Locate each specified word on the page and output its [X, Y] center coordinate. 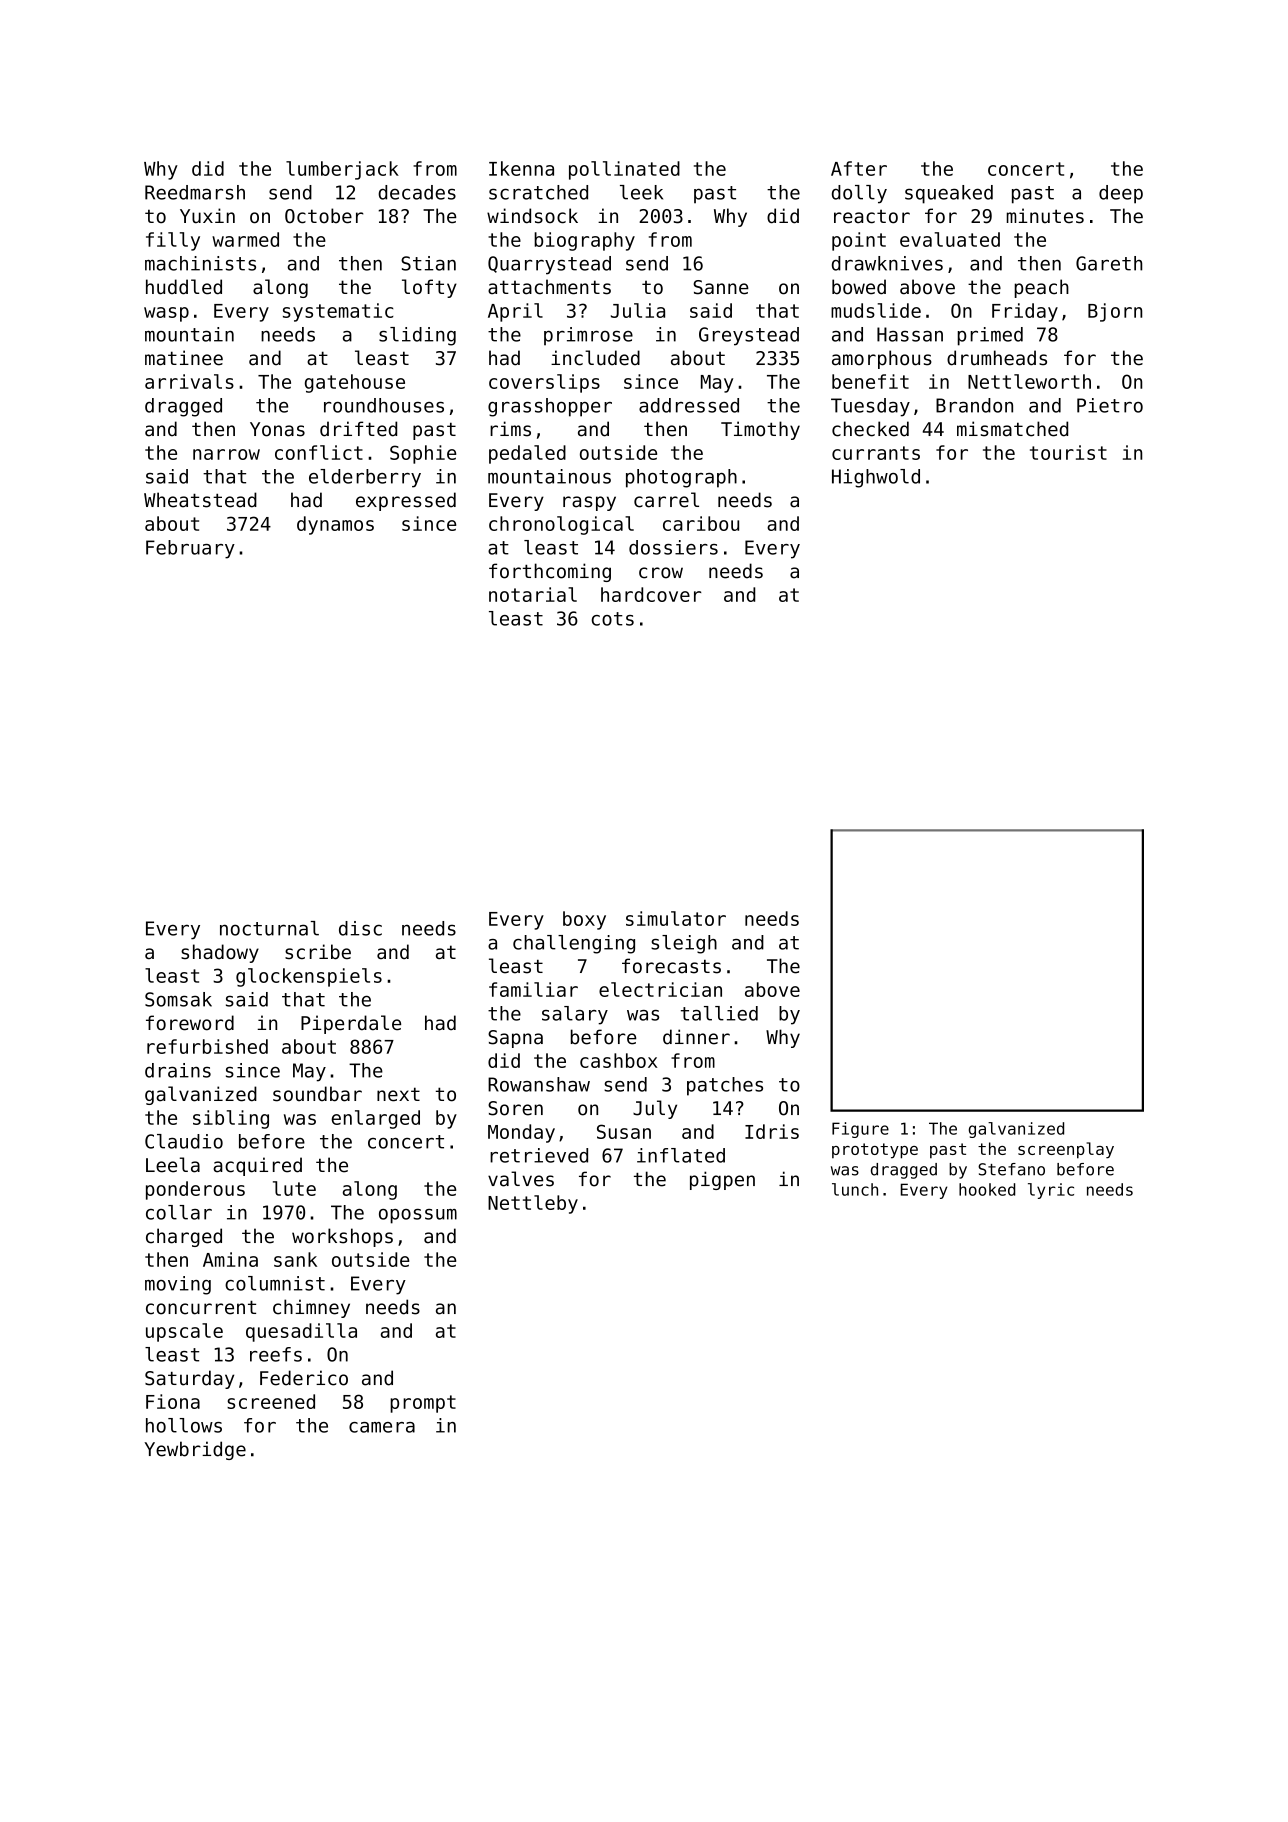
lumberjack [342, 170]
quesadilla [301, 1332]
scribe [318, 952]
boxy [584, 920]
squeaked [949, 194]
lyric [1051, 1191]
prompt [423, 1404]
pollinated [624, 170]
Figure [860, 1130]
